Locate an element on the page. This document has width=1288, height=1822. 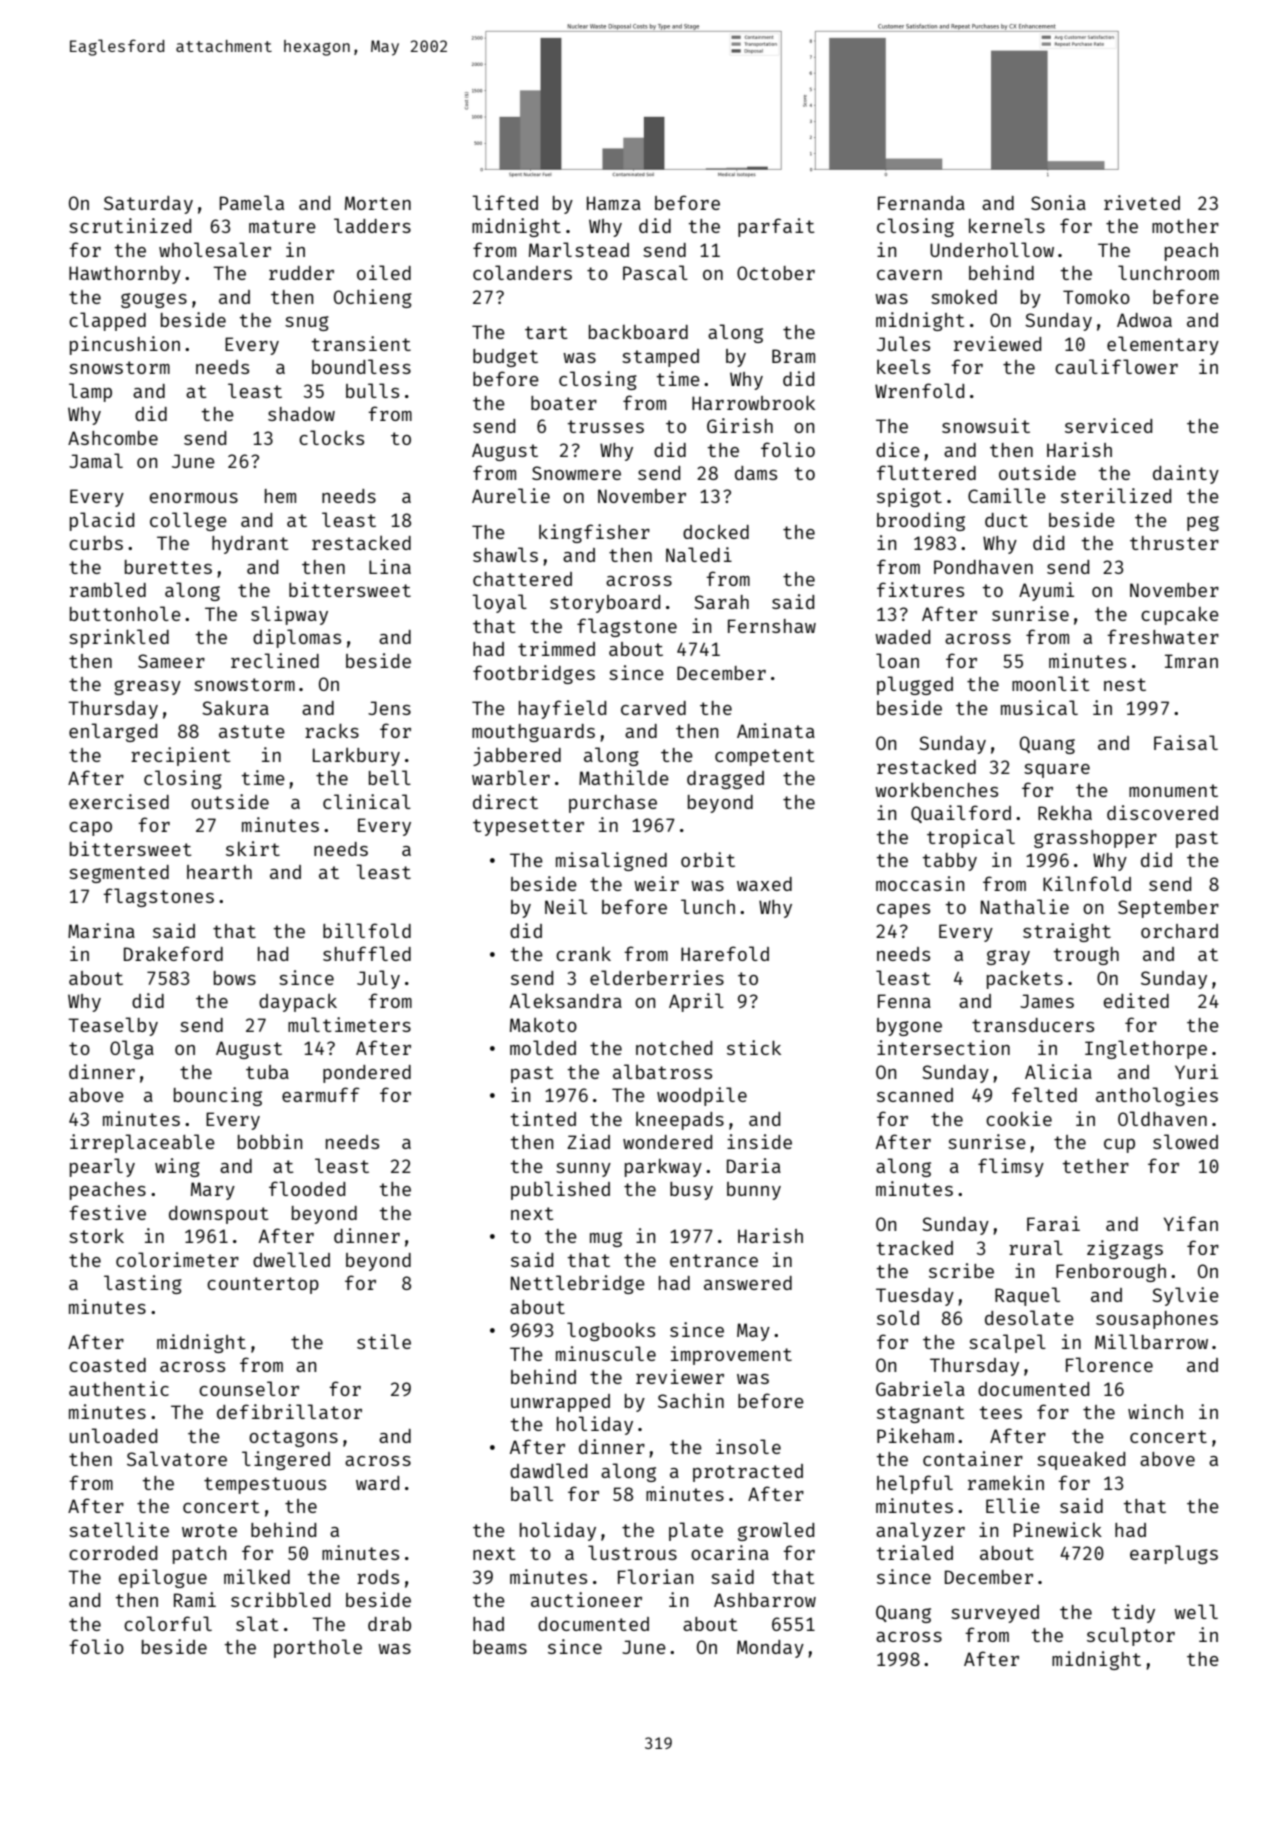
Ellie is located at coordinates (1013, 1505).
